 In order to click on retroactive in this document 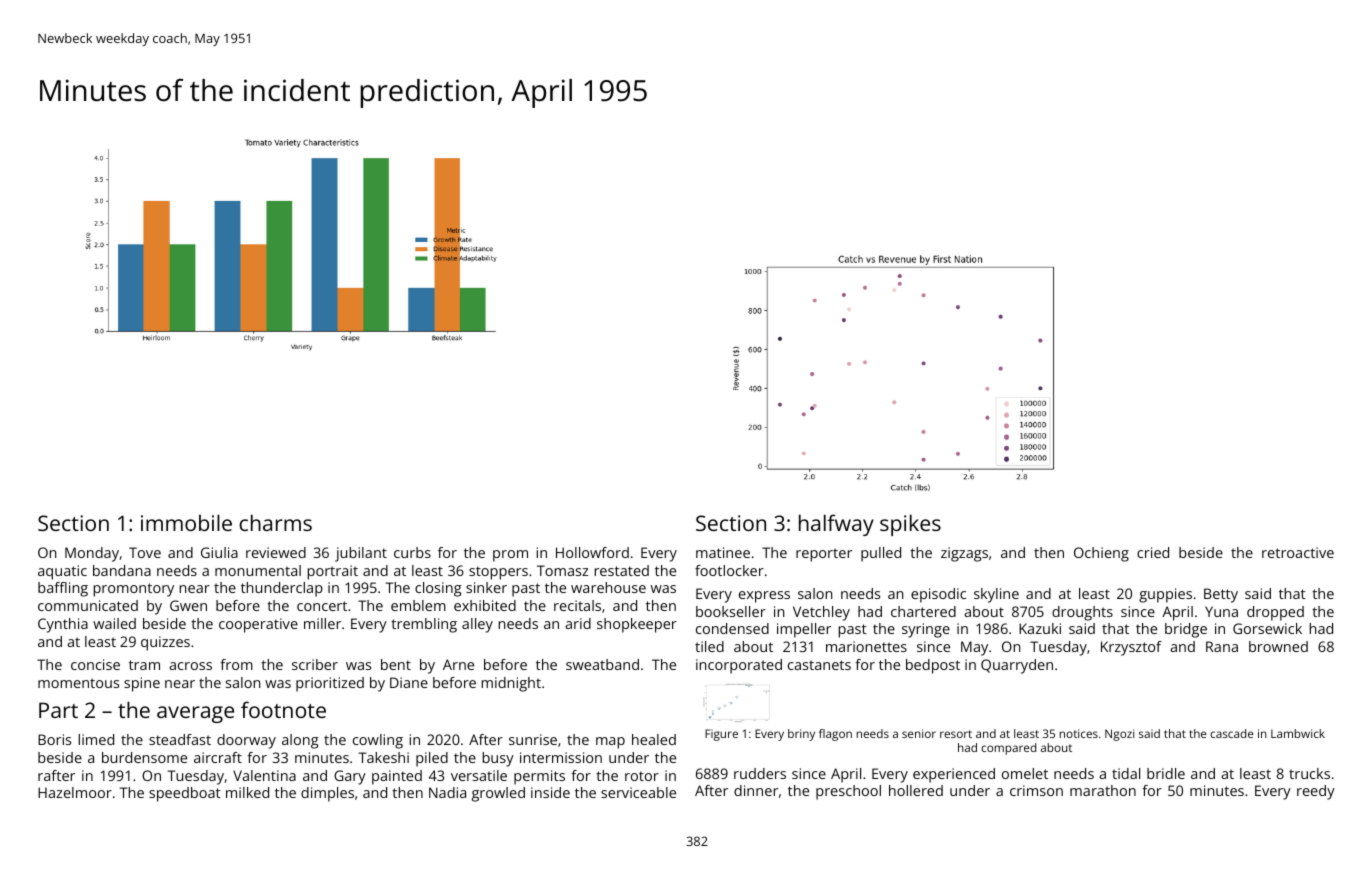, I will do `click(1298, 552)`.
